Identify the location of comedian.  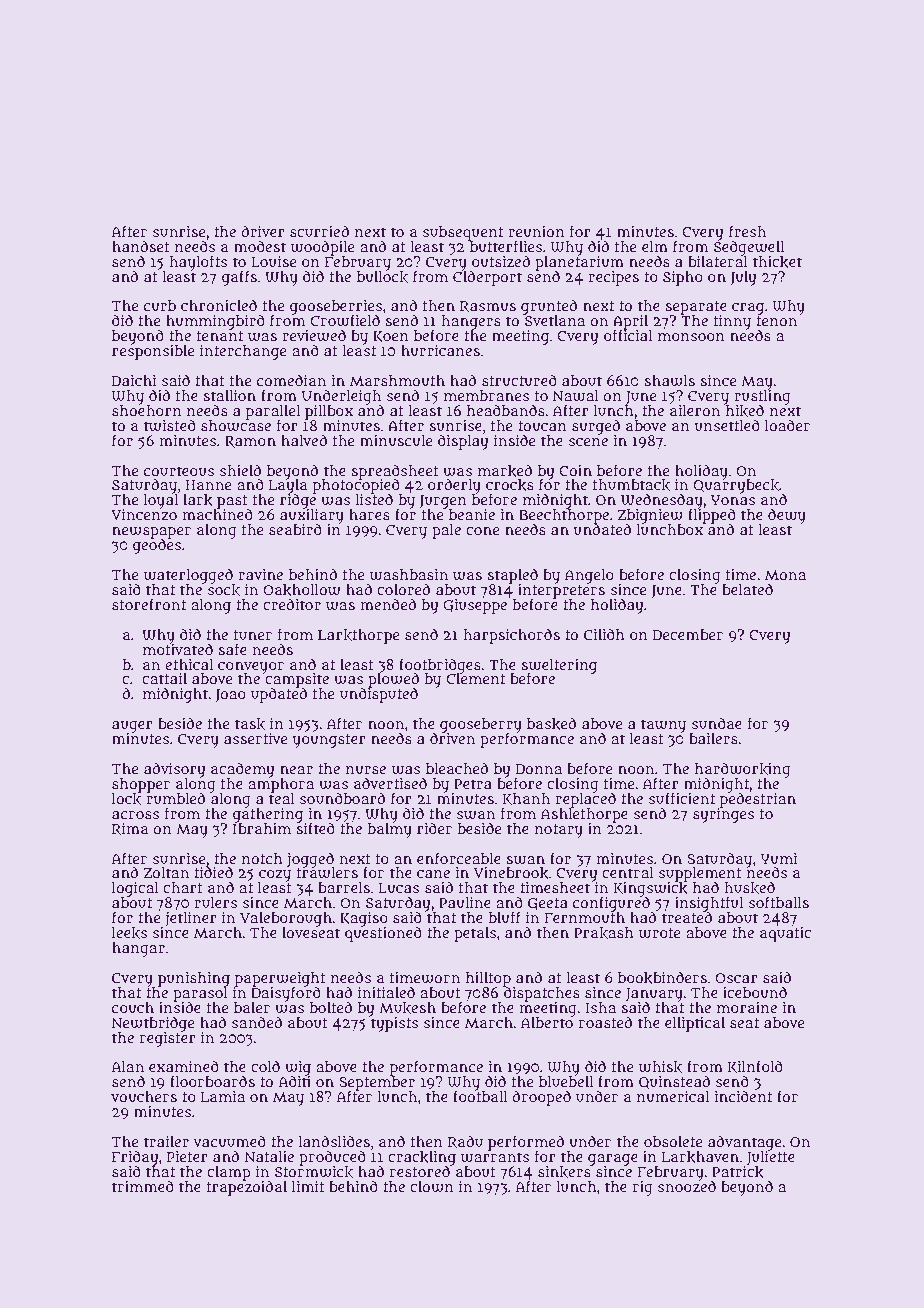
(291, 380).
